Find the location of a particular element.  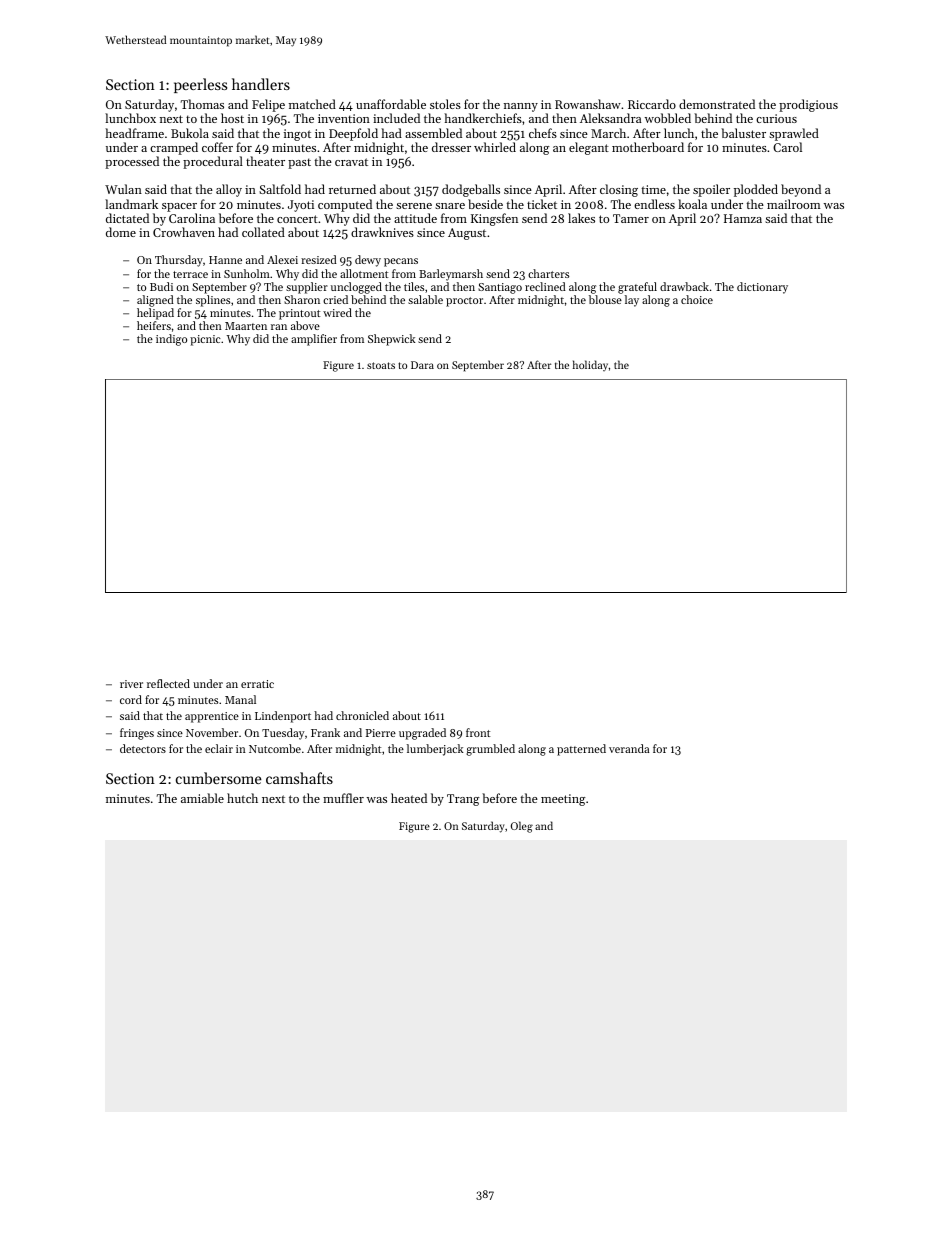

choice is located at coordinates (697, 299).
